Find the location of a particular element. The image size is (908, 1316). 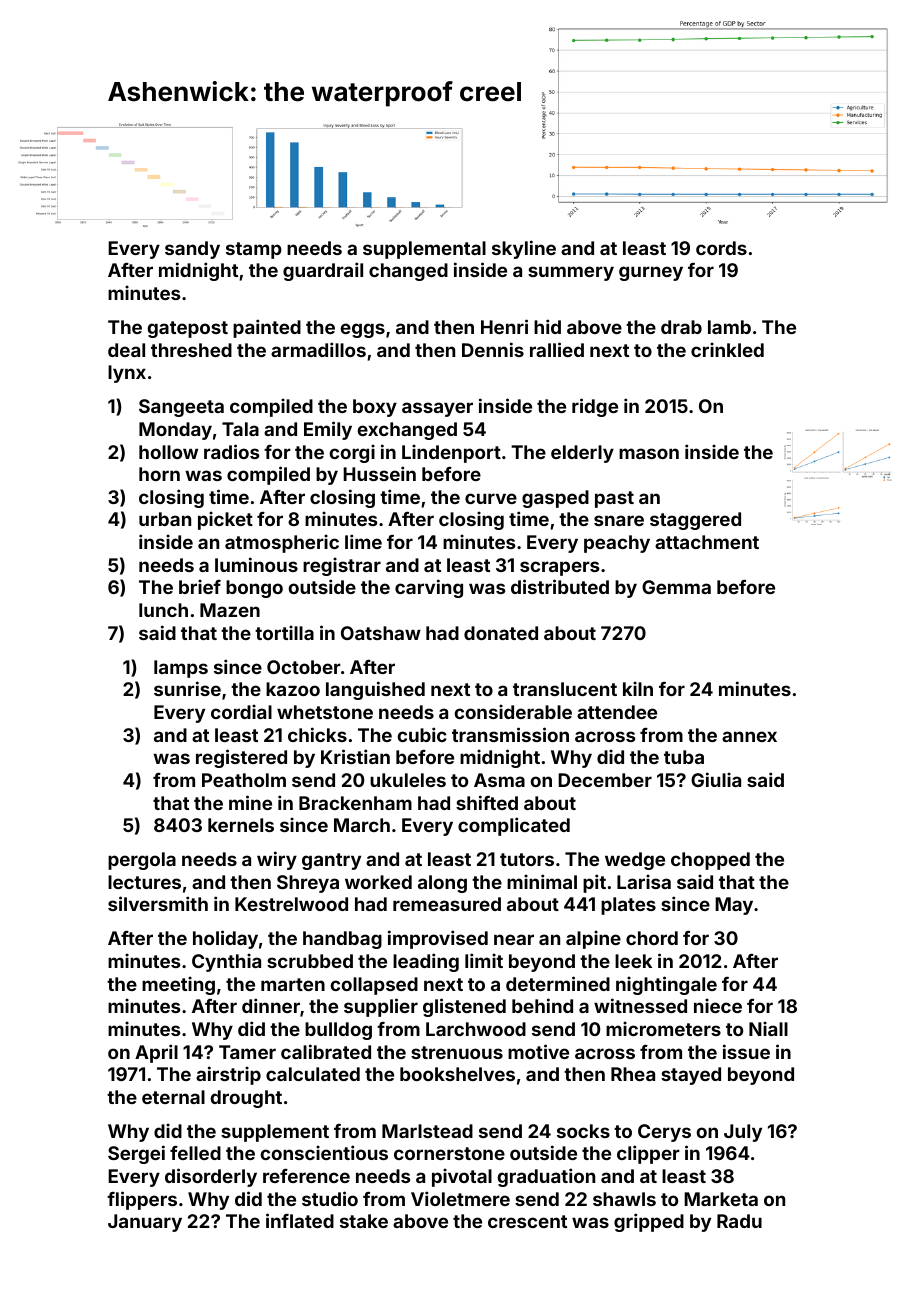

Cerys is located at coordinates (664, 1133).
